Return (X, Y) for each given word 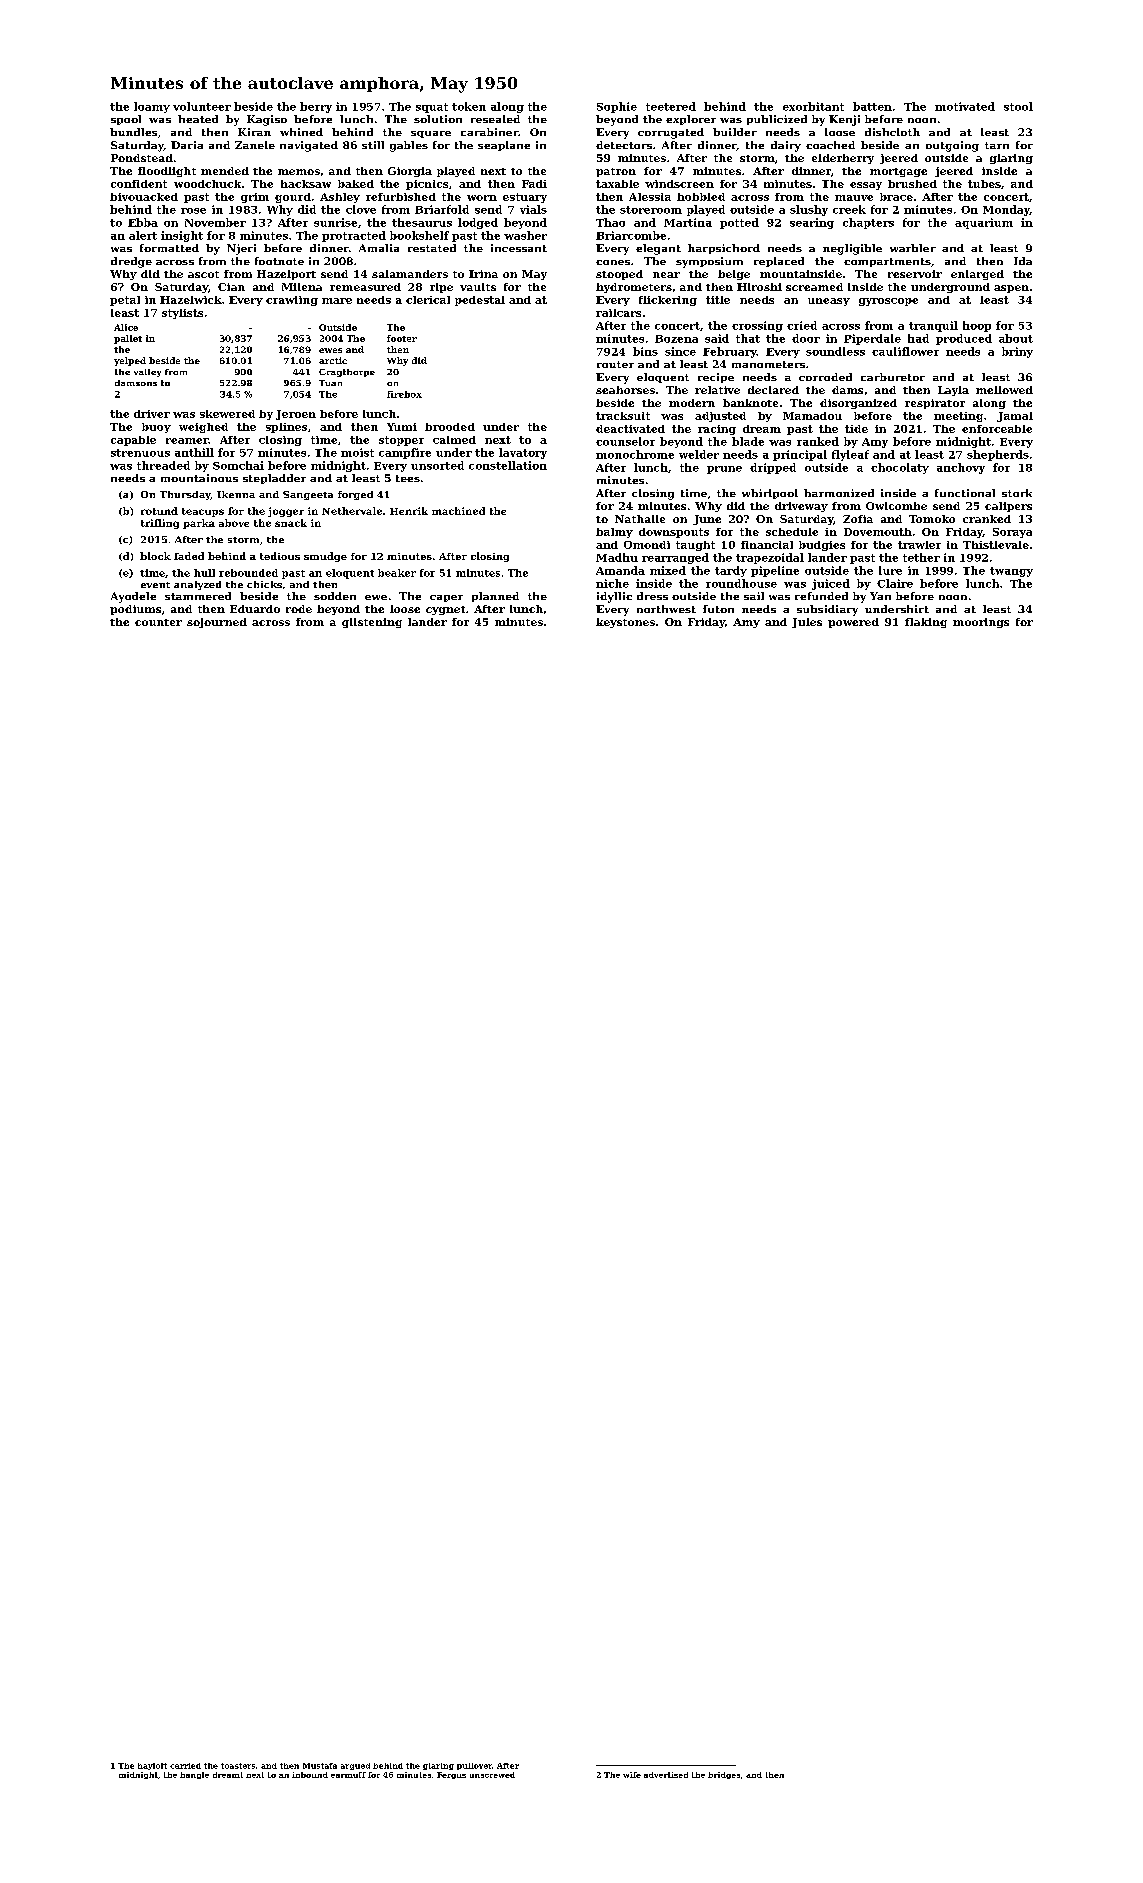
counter (158, 622)
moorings (981, 623)
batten (872, 106)
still (373, 145)
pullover (474, 1766)
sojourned (217, 623)
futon (718, 609)
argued (355, 1766)
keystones (625, 623)
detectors (624, 145)
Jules (807, 623)
